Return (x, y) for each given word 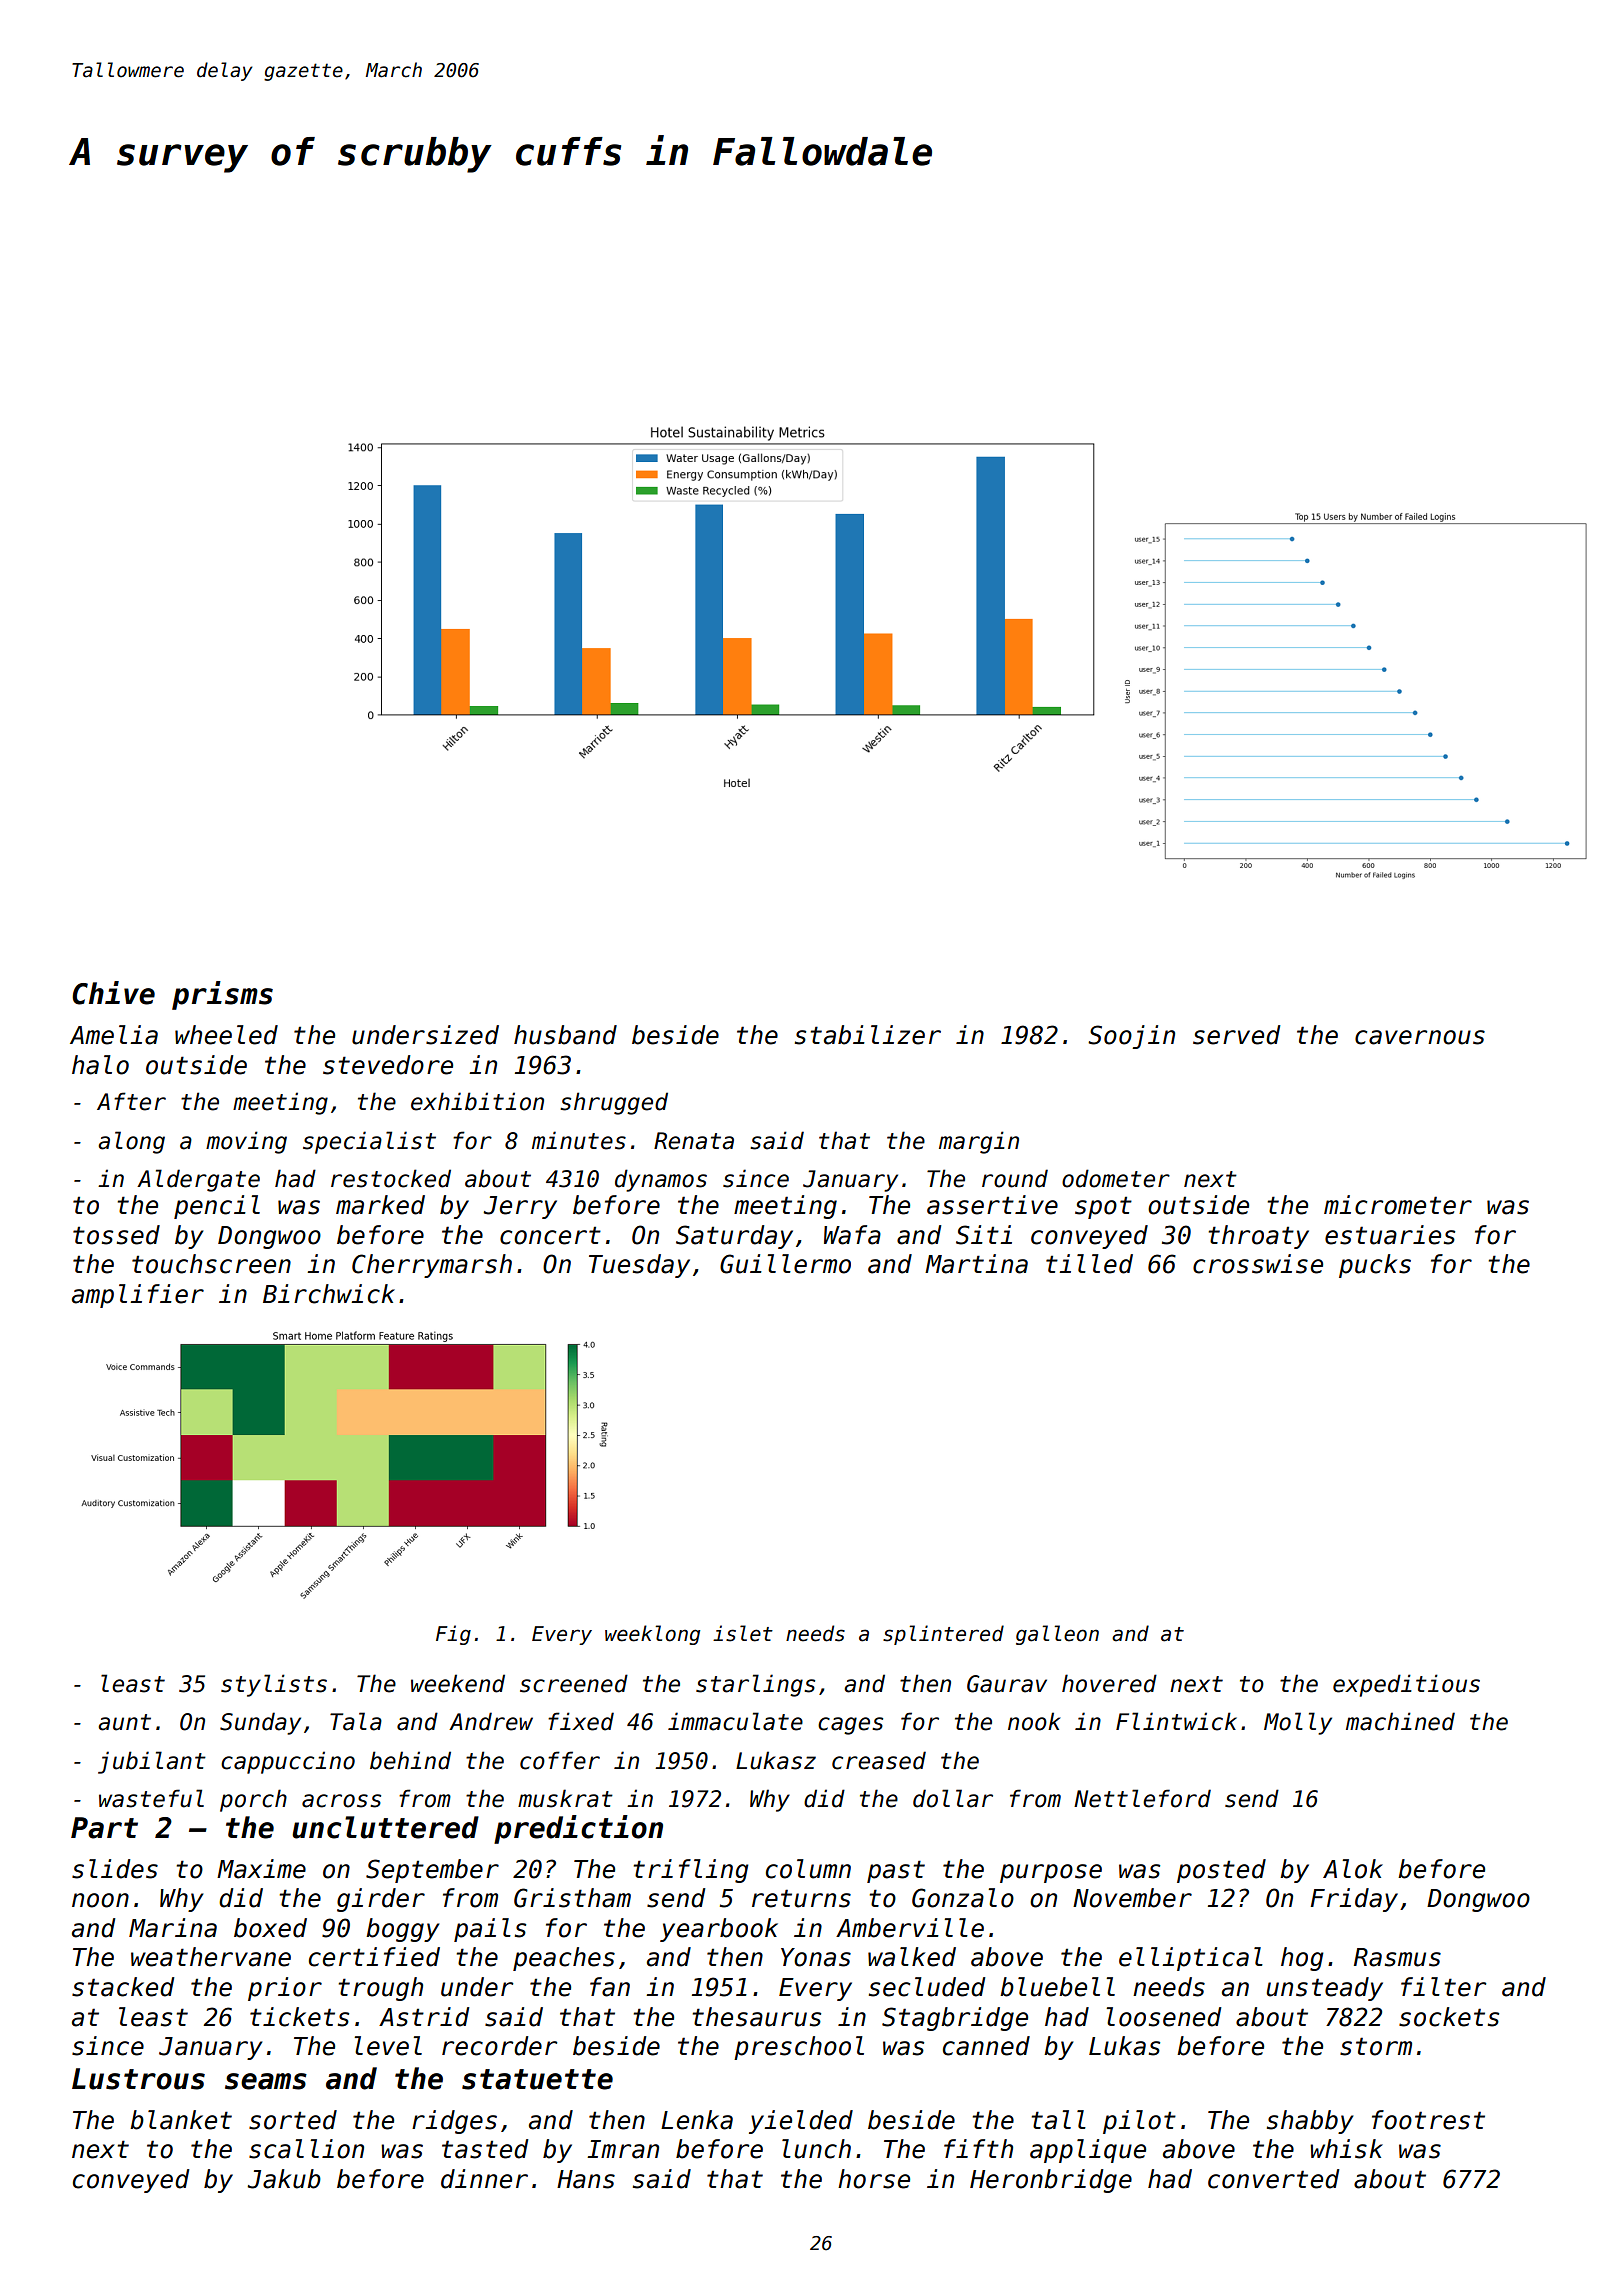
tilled (1089, 1264)
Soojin (1131, 1037)
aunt (124, 1722)
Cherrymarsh (432, 1266)
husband (565, 1035)
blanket (181, 2120)
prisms (222, 995)
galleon (1057, 1635)
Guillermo (785, 1264)
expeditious (1406, 1685)
